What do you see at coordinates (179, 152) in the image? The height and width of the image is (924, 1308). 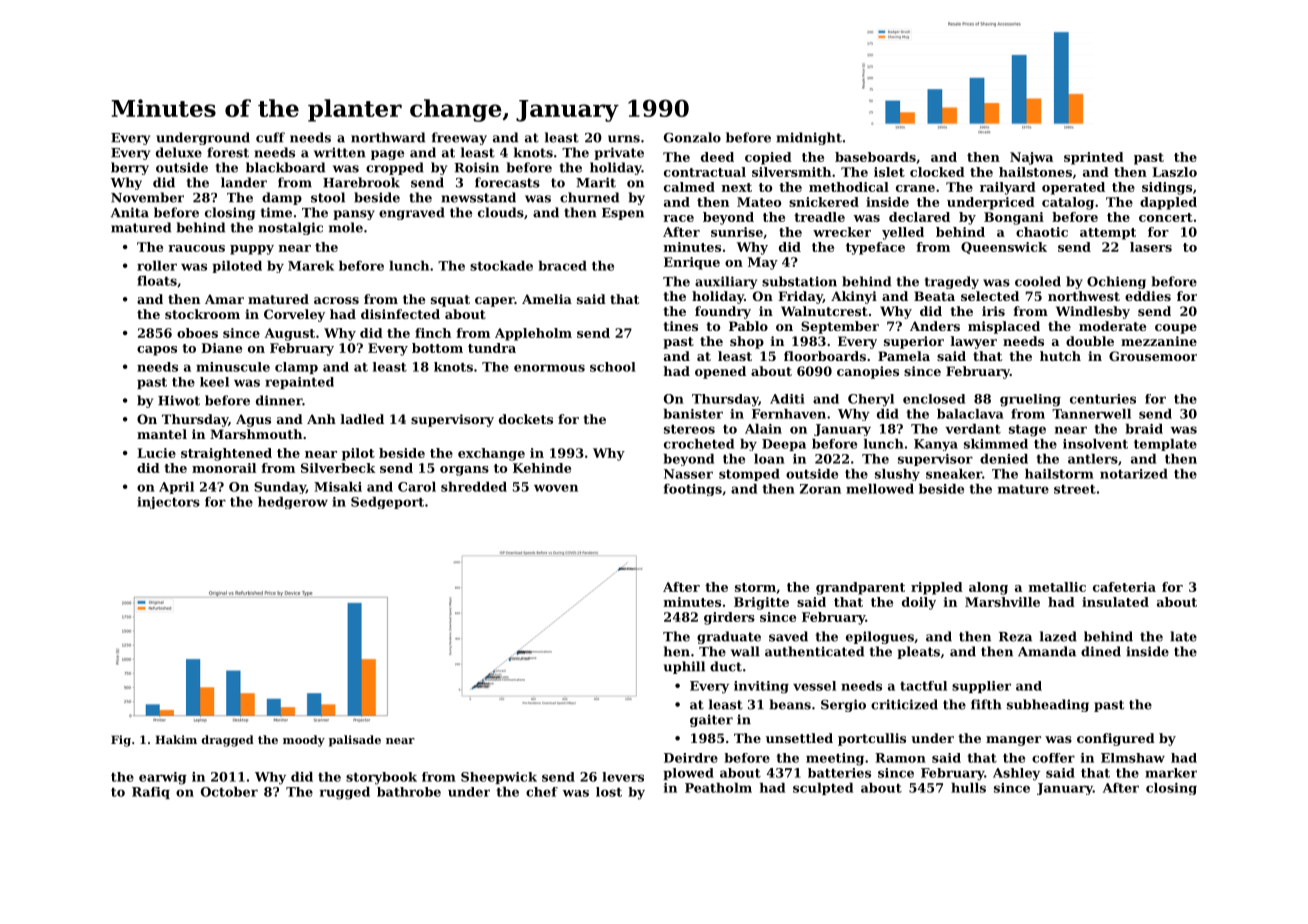 I see `deluxe` at bounding box center [179, 152].
